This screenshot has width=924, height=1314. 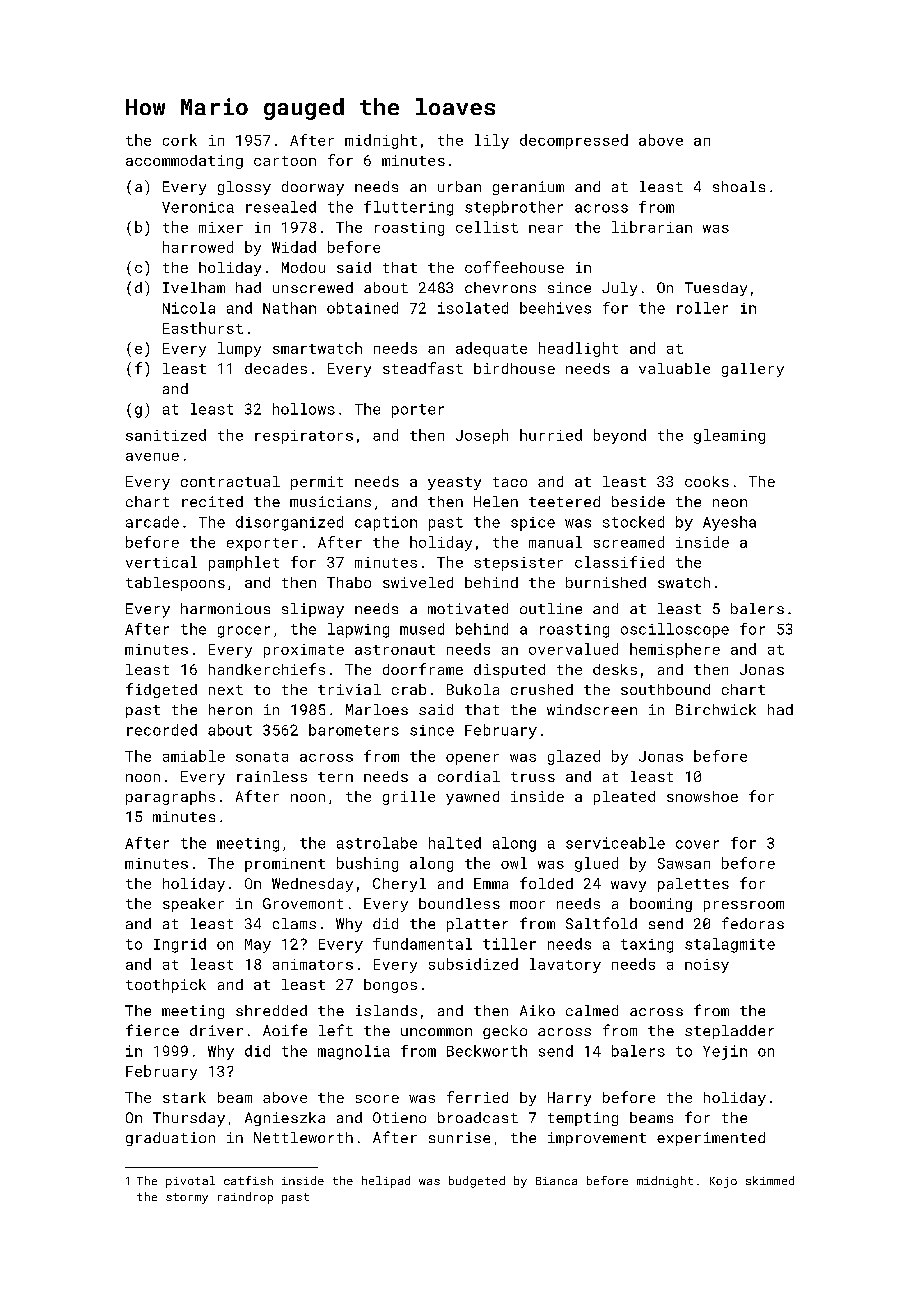 I want to click on stark, so click(x=184, y=1097).
